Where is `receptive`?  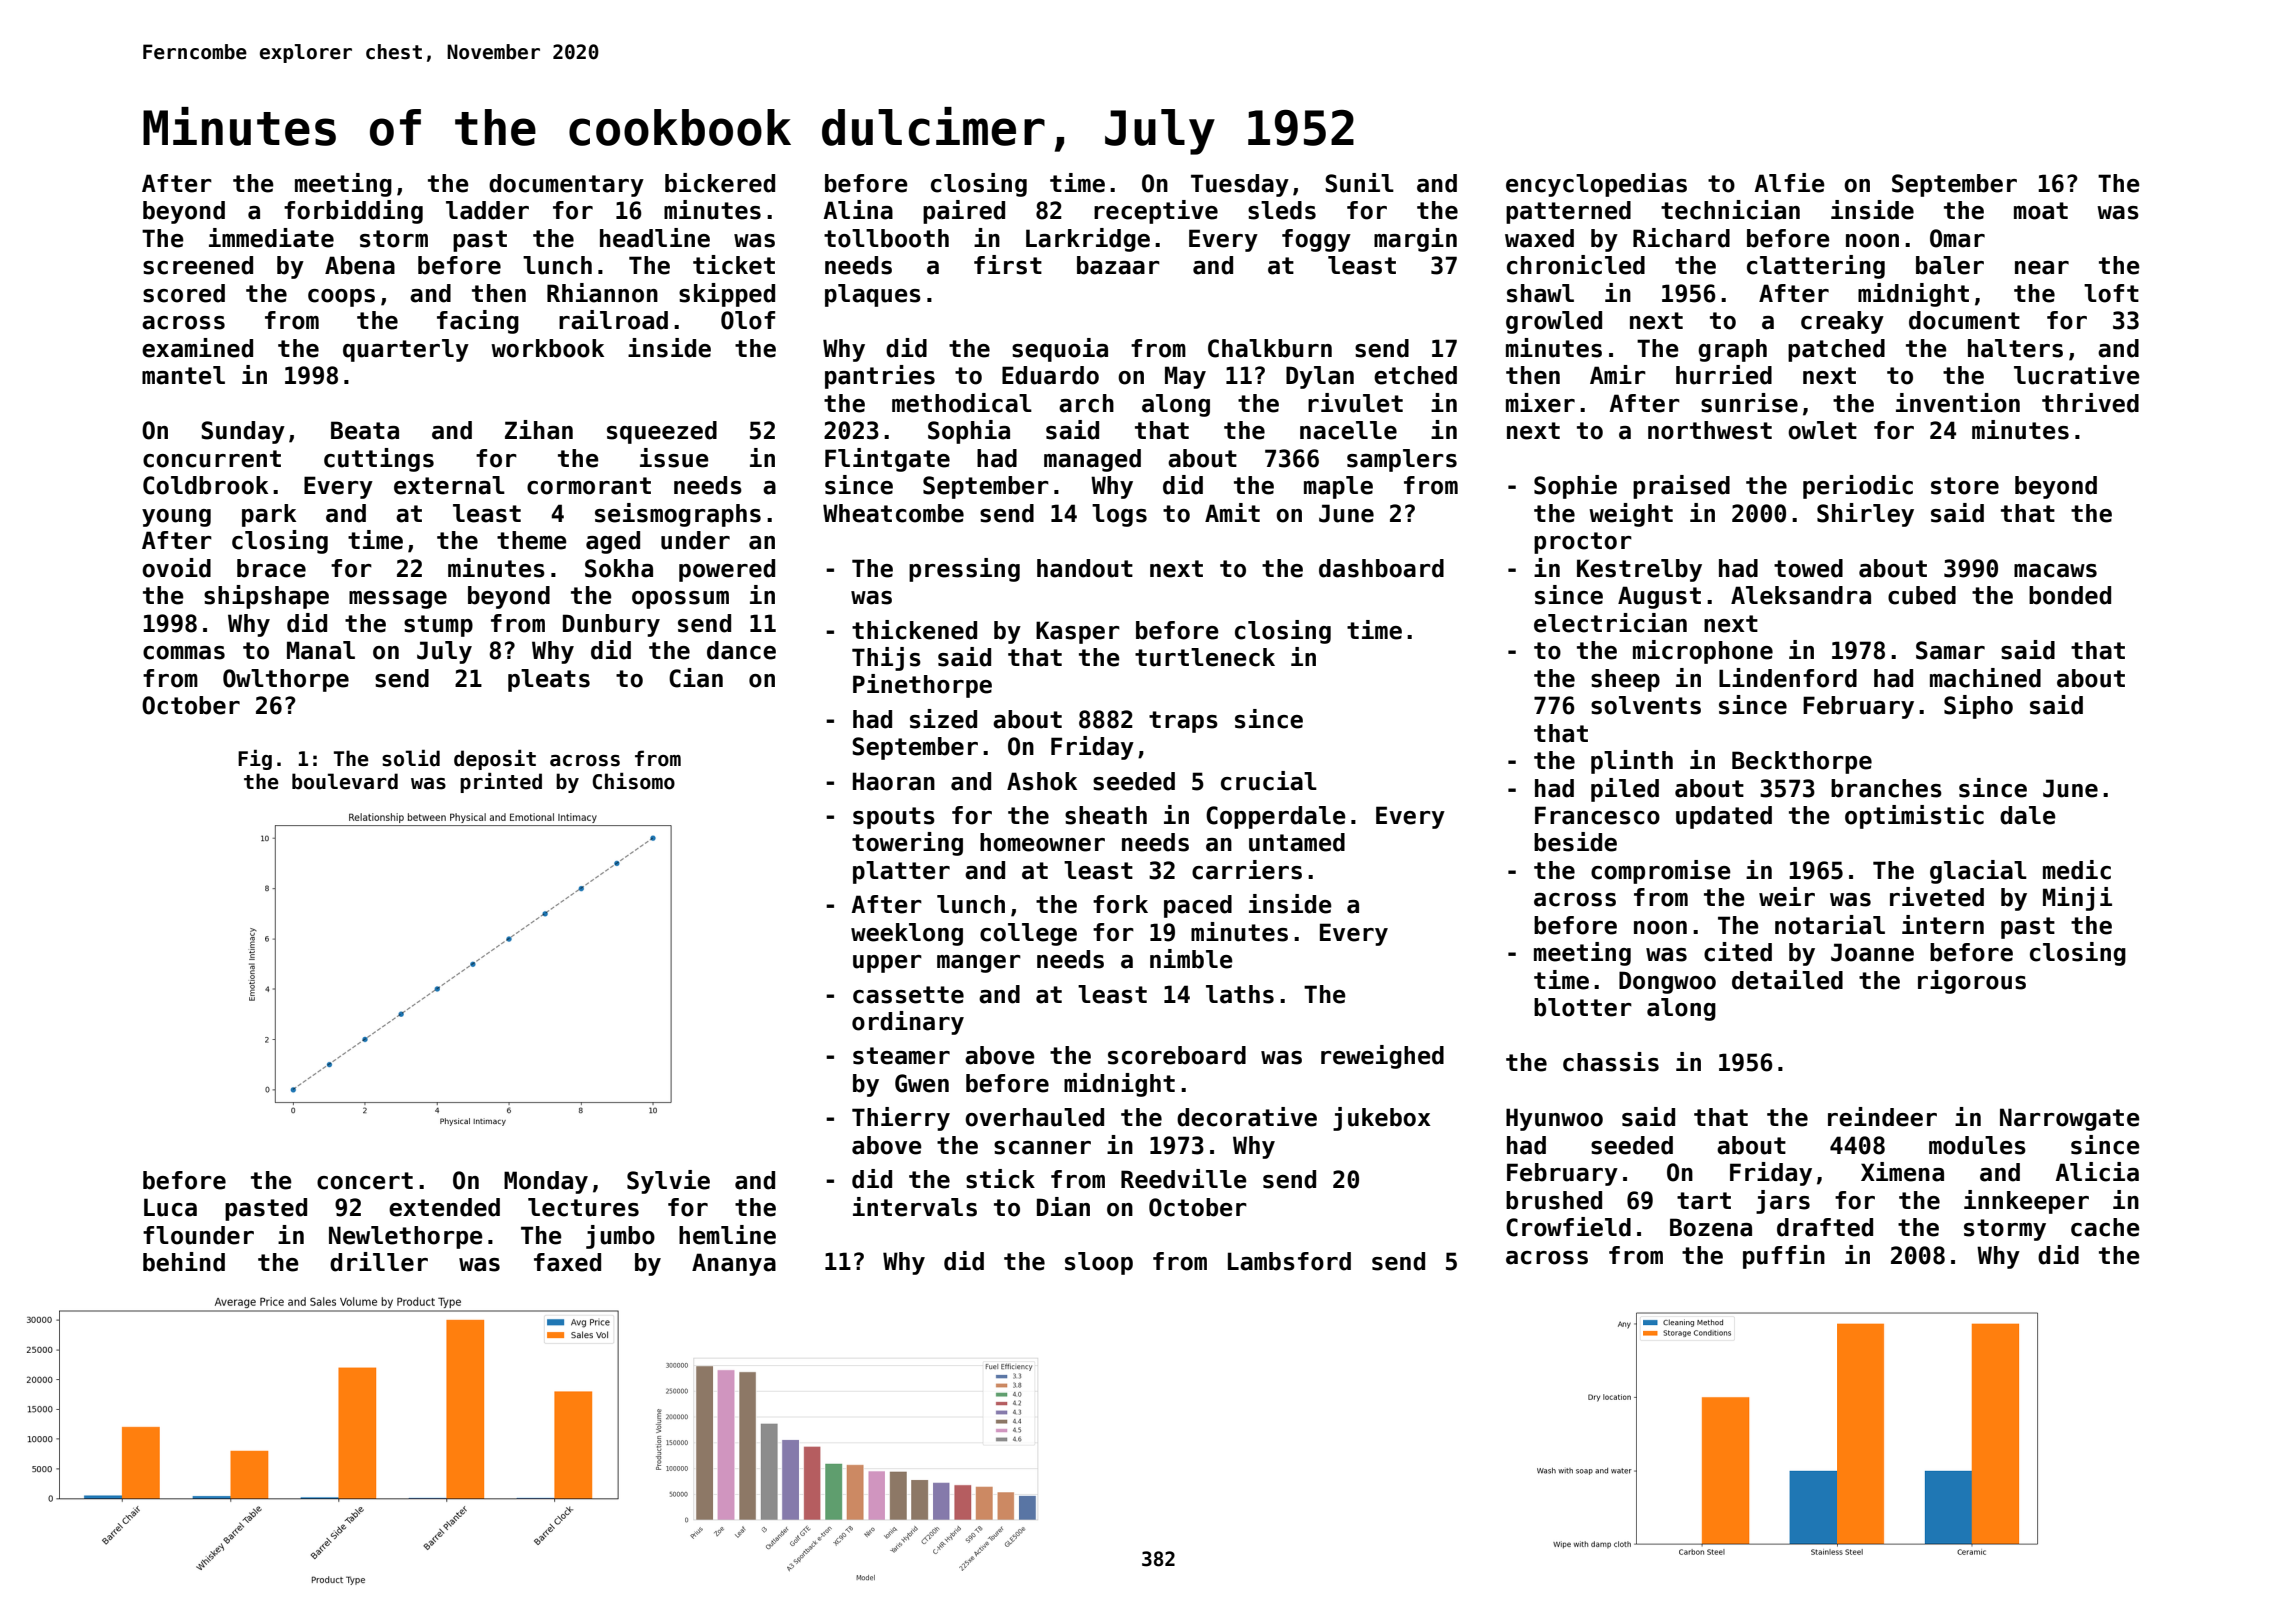
receptive is located at coordinates (1156, 212).
